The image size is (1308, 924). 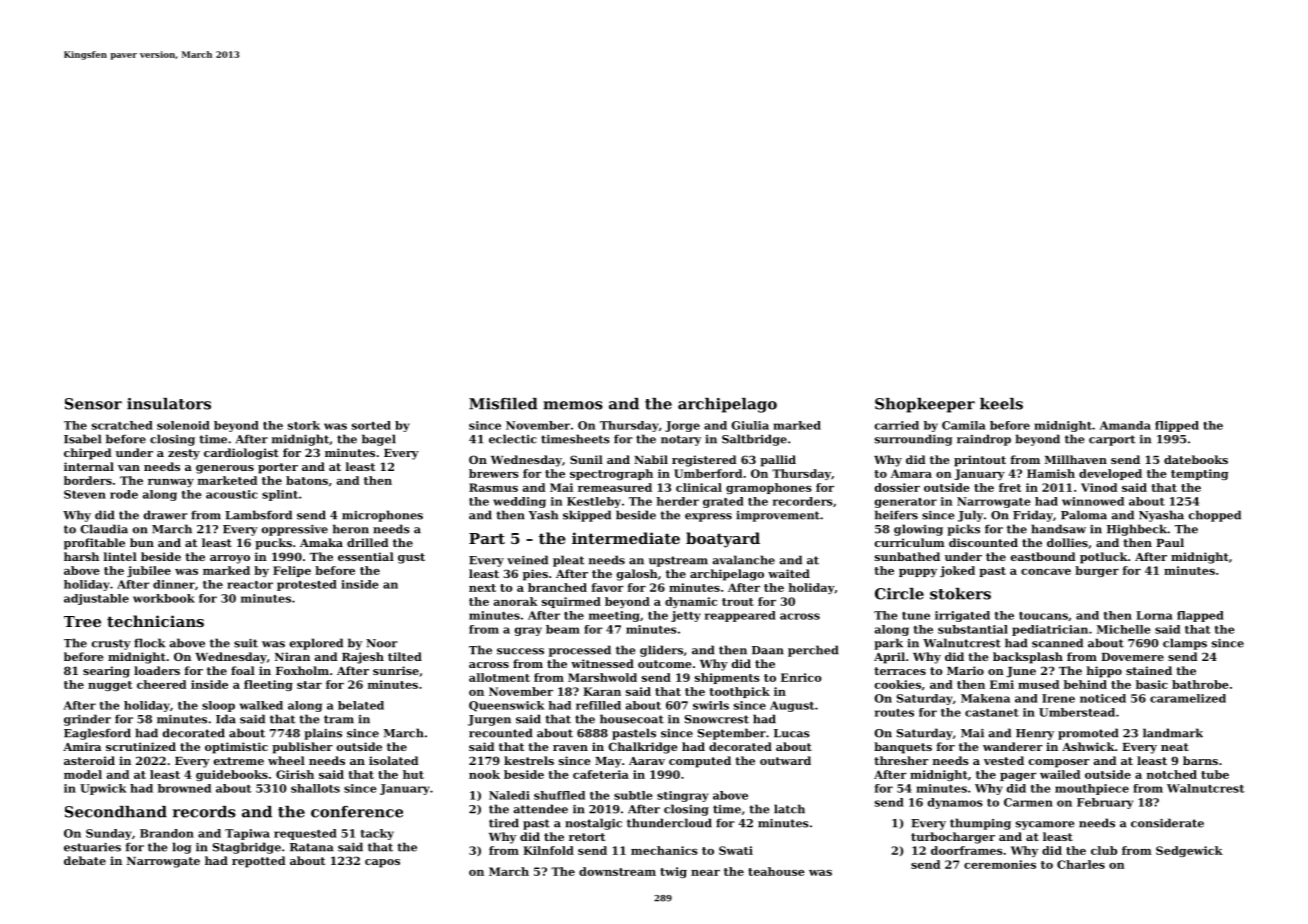 What do you see at coordinates (85, 860) in the page?
I see `debate` at bounding box center [85, 860].
